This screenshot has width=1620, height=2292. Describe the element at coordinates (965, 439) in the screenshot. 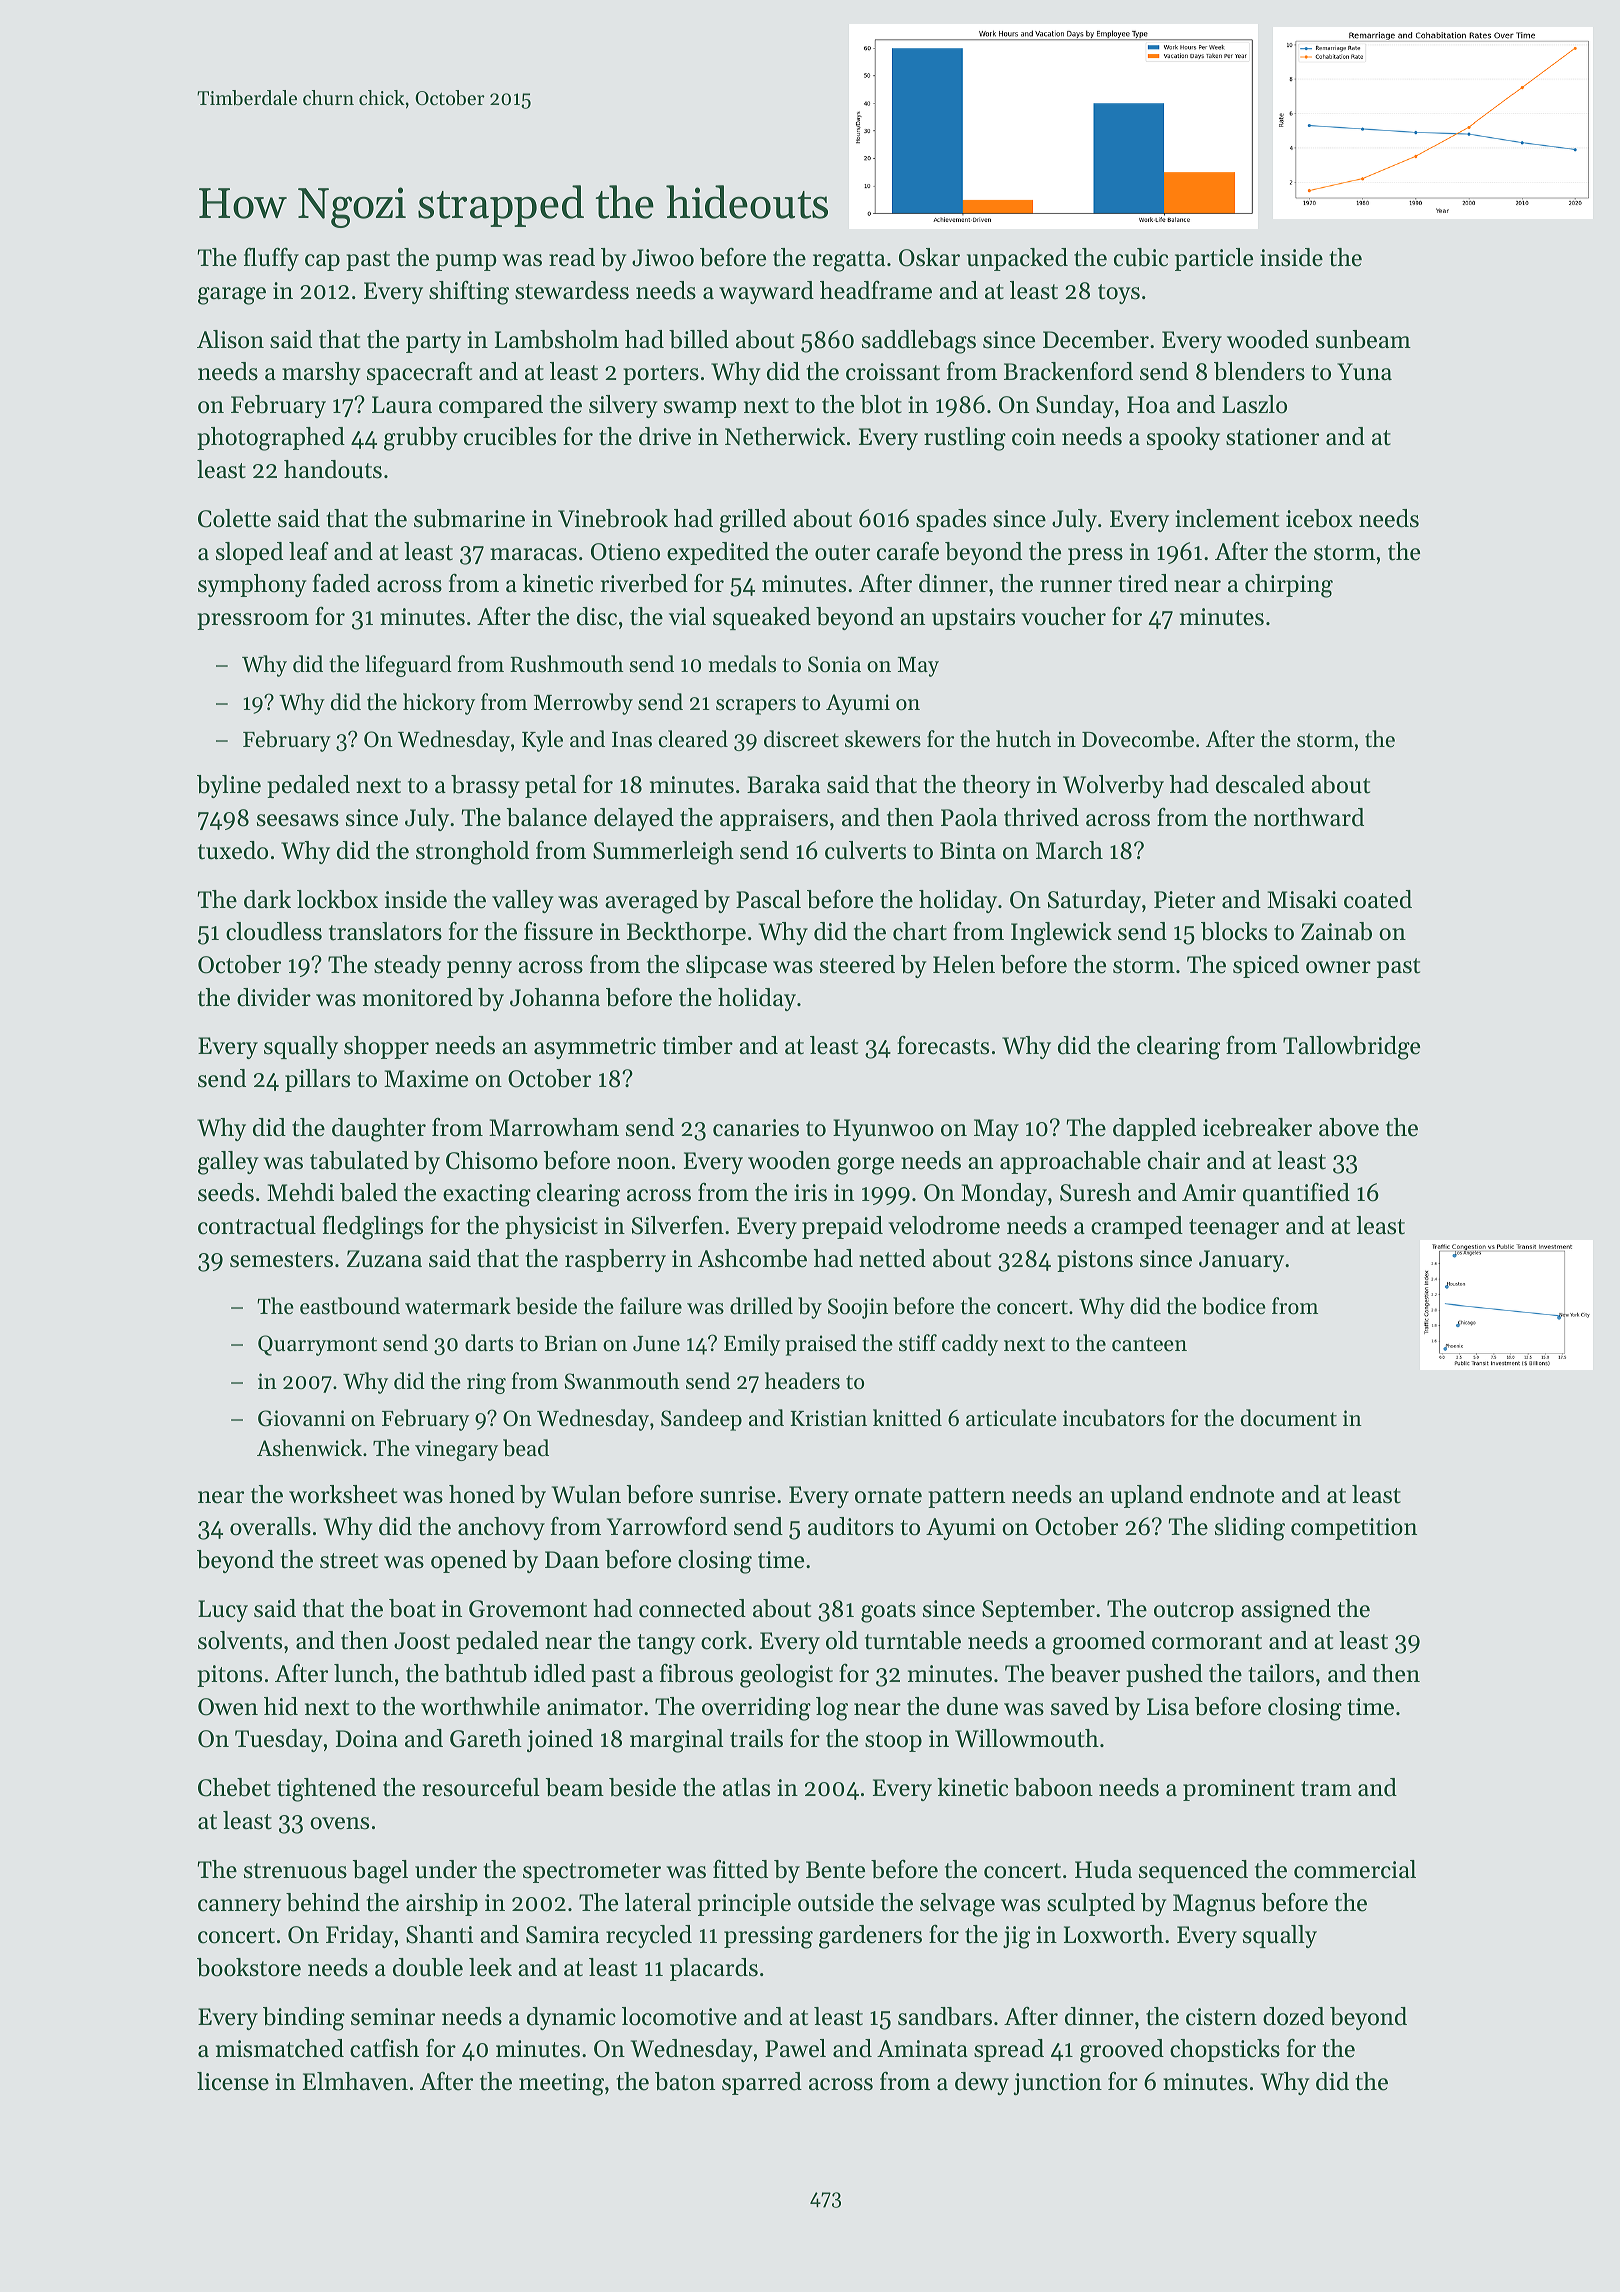

I see `rustling` at that location.
